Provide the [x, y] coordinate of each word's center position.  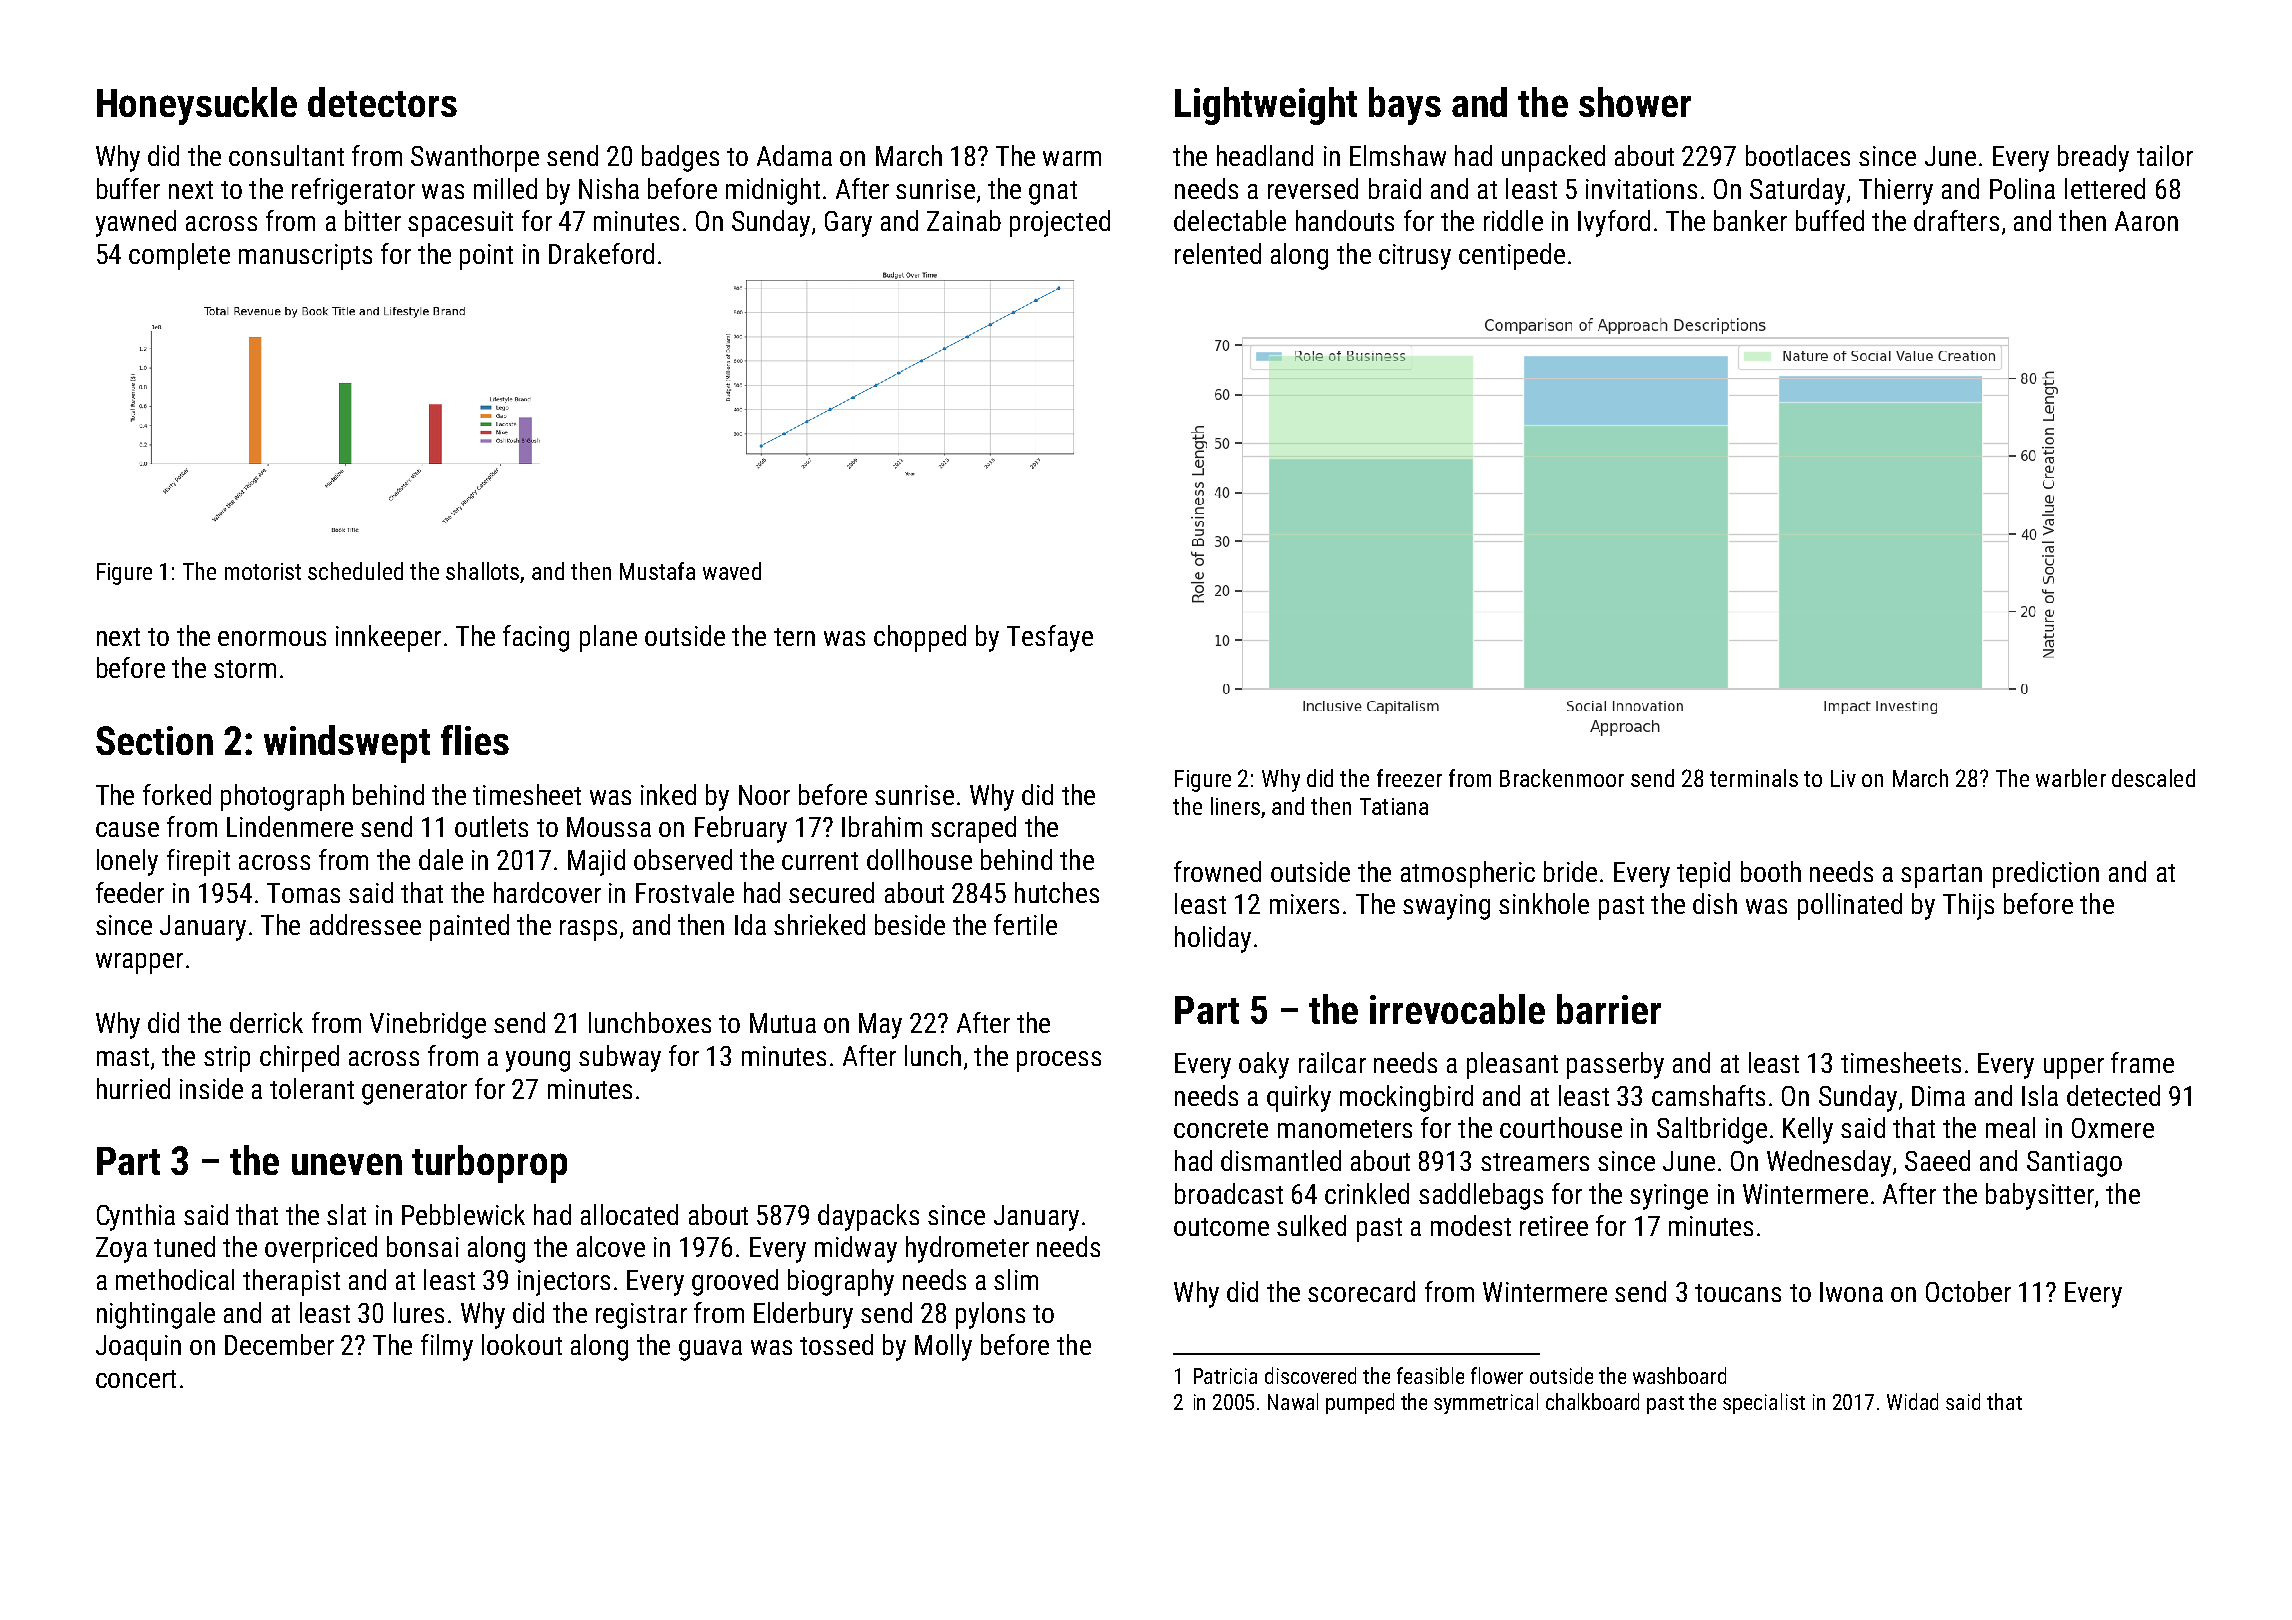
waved [732, 571]
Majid [596, 862]
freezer [1409, 778]
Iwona [1851, 1292]
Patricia [1225, 1376]
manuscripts [305, 257]
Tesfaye [1050, 638]
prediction [2046, 874]
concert [136, 1379]
